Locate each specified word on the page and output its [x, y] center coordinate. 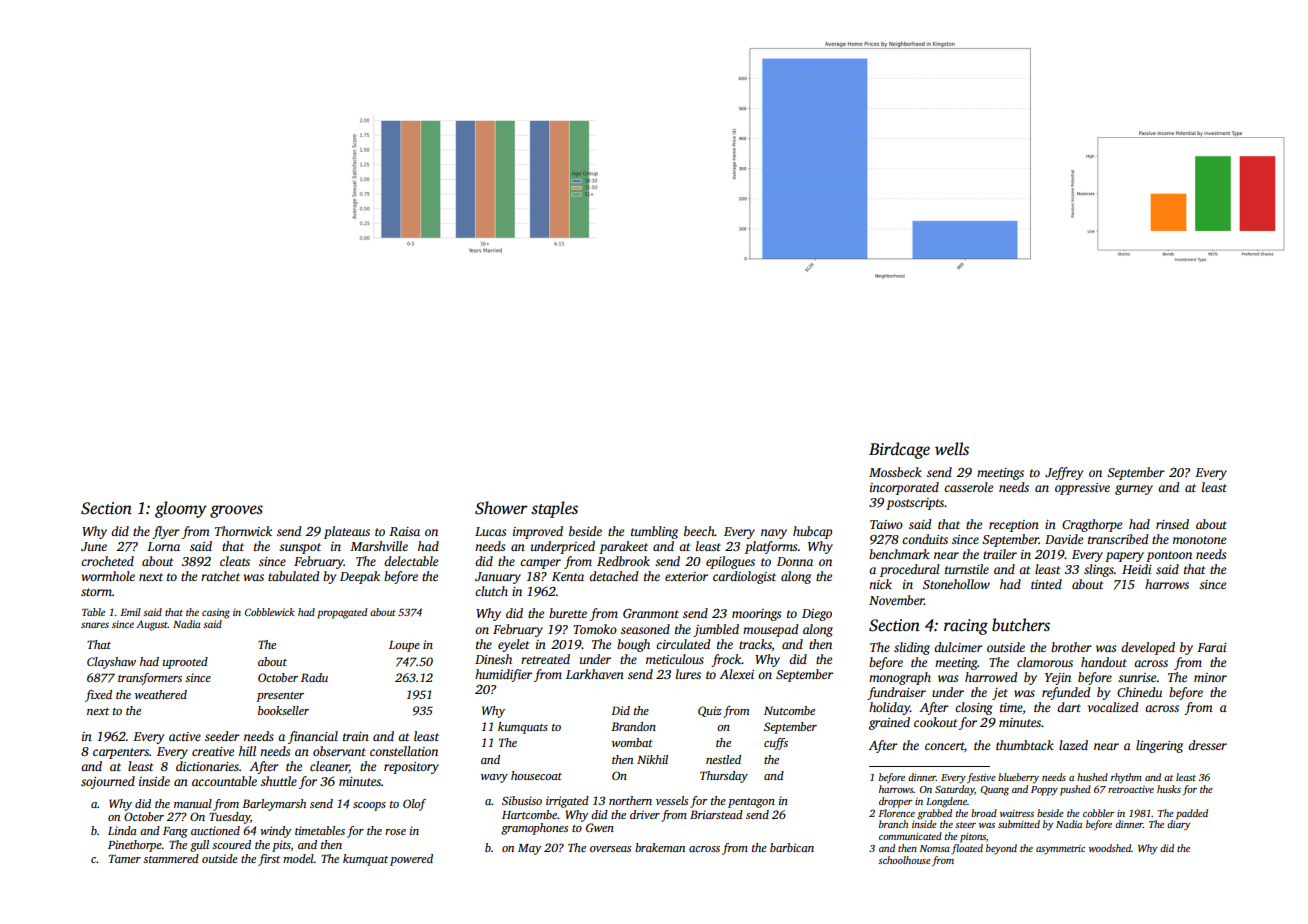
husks [1169, 789]
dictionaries [207, 766]
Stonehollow [956, 584]
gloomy [181, 509]
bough [633, 645]
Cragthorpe [1092, 525]
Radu [314, 677]
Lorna [163, 546]
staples [554, 509]
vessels [672, 800]
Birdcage [899, 450]
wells [952, 449]
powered [411, 860]
